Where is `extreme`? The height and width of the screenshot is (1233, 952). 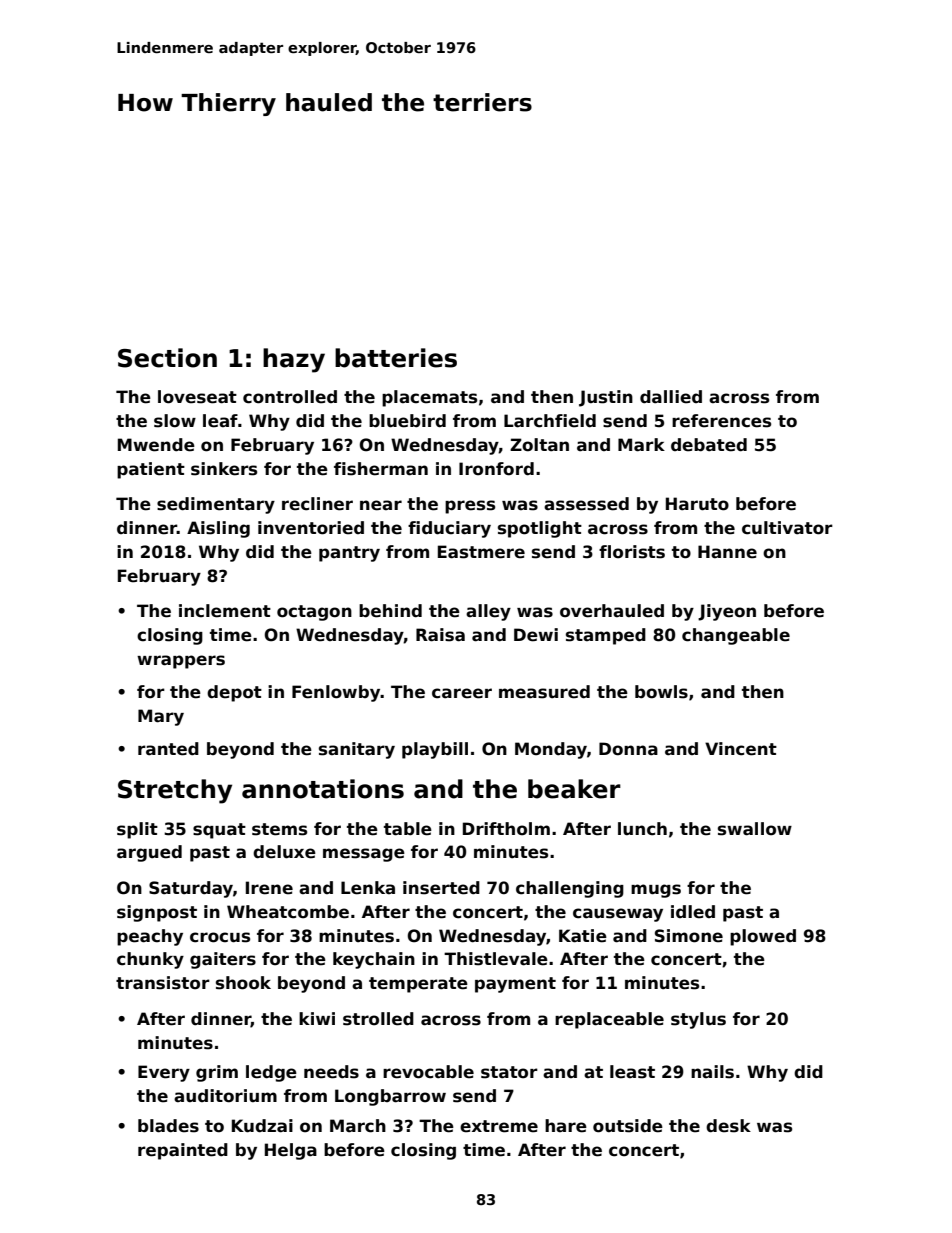
extreme is located at coordinates (499, 1126).
